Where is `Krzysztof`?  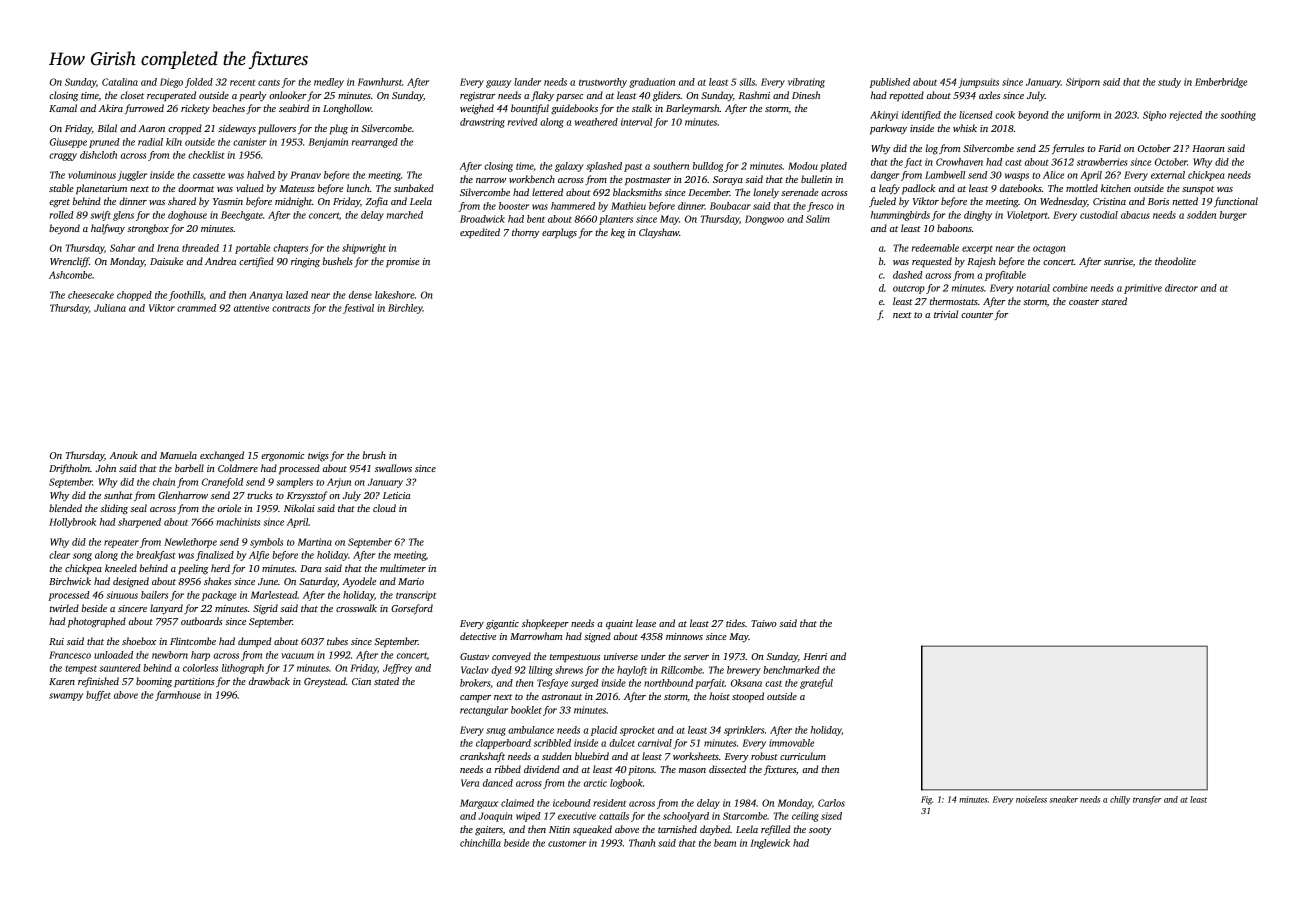 Krzysztof is located at coordinates (307, 496).
